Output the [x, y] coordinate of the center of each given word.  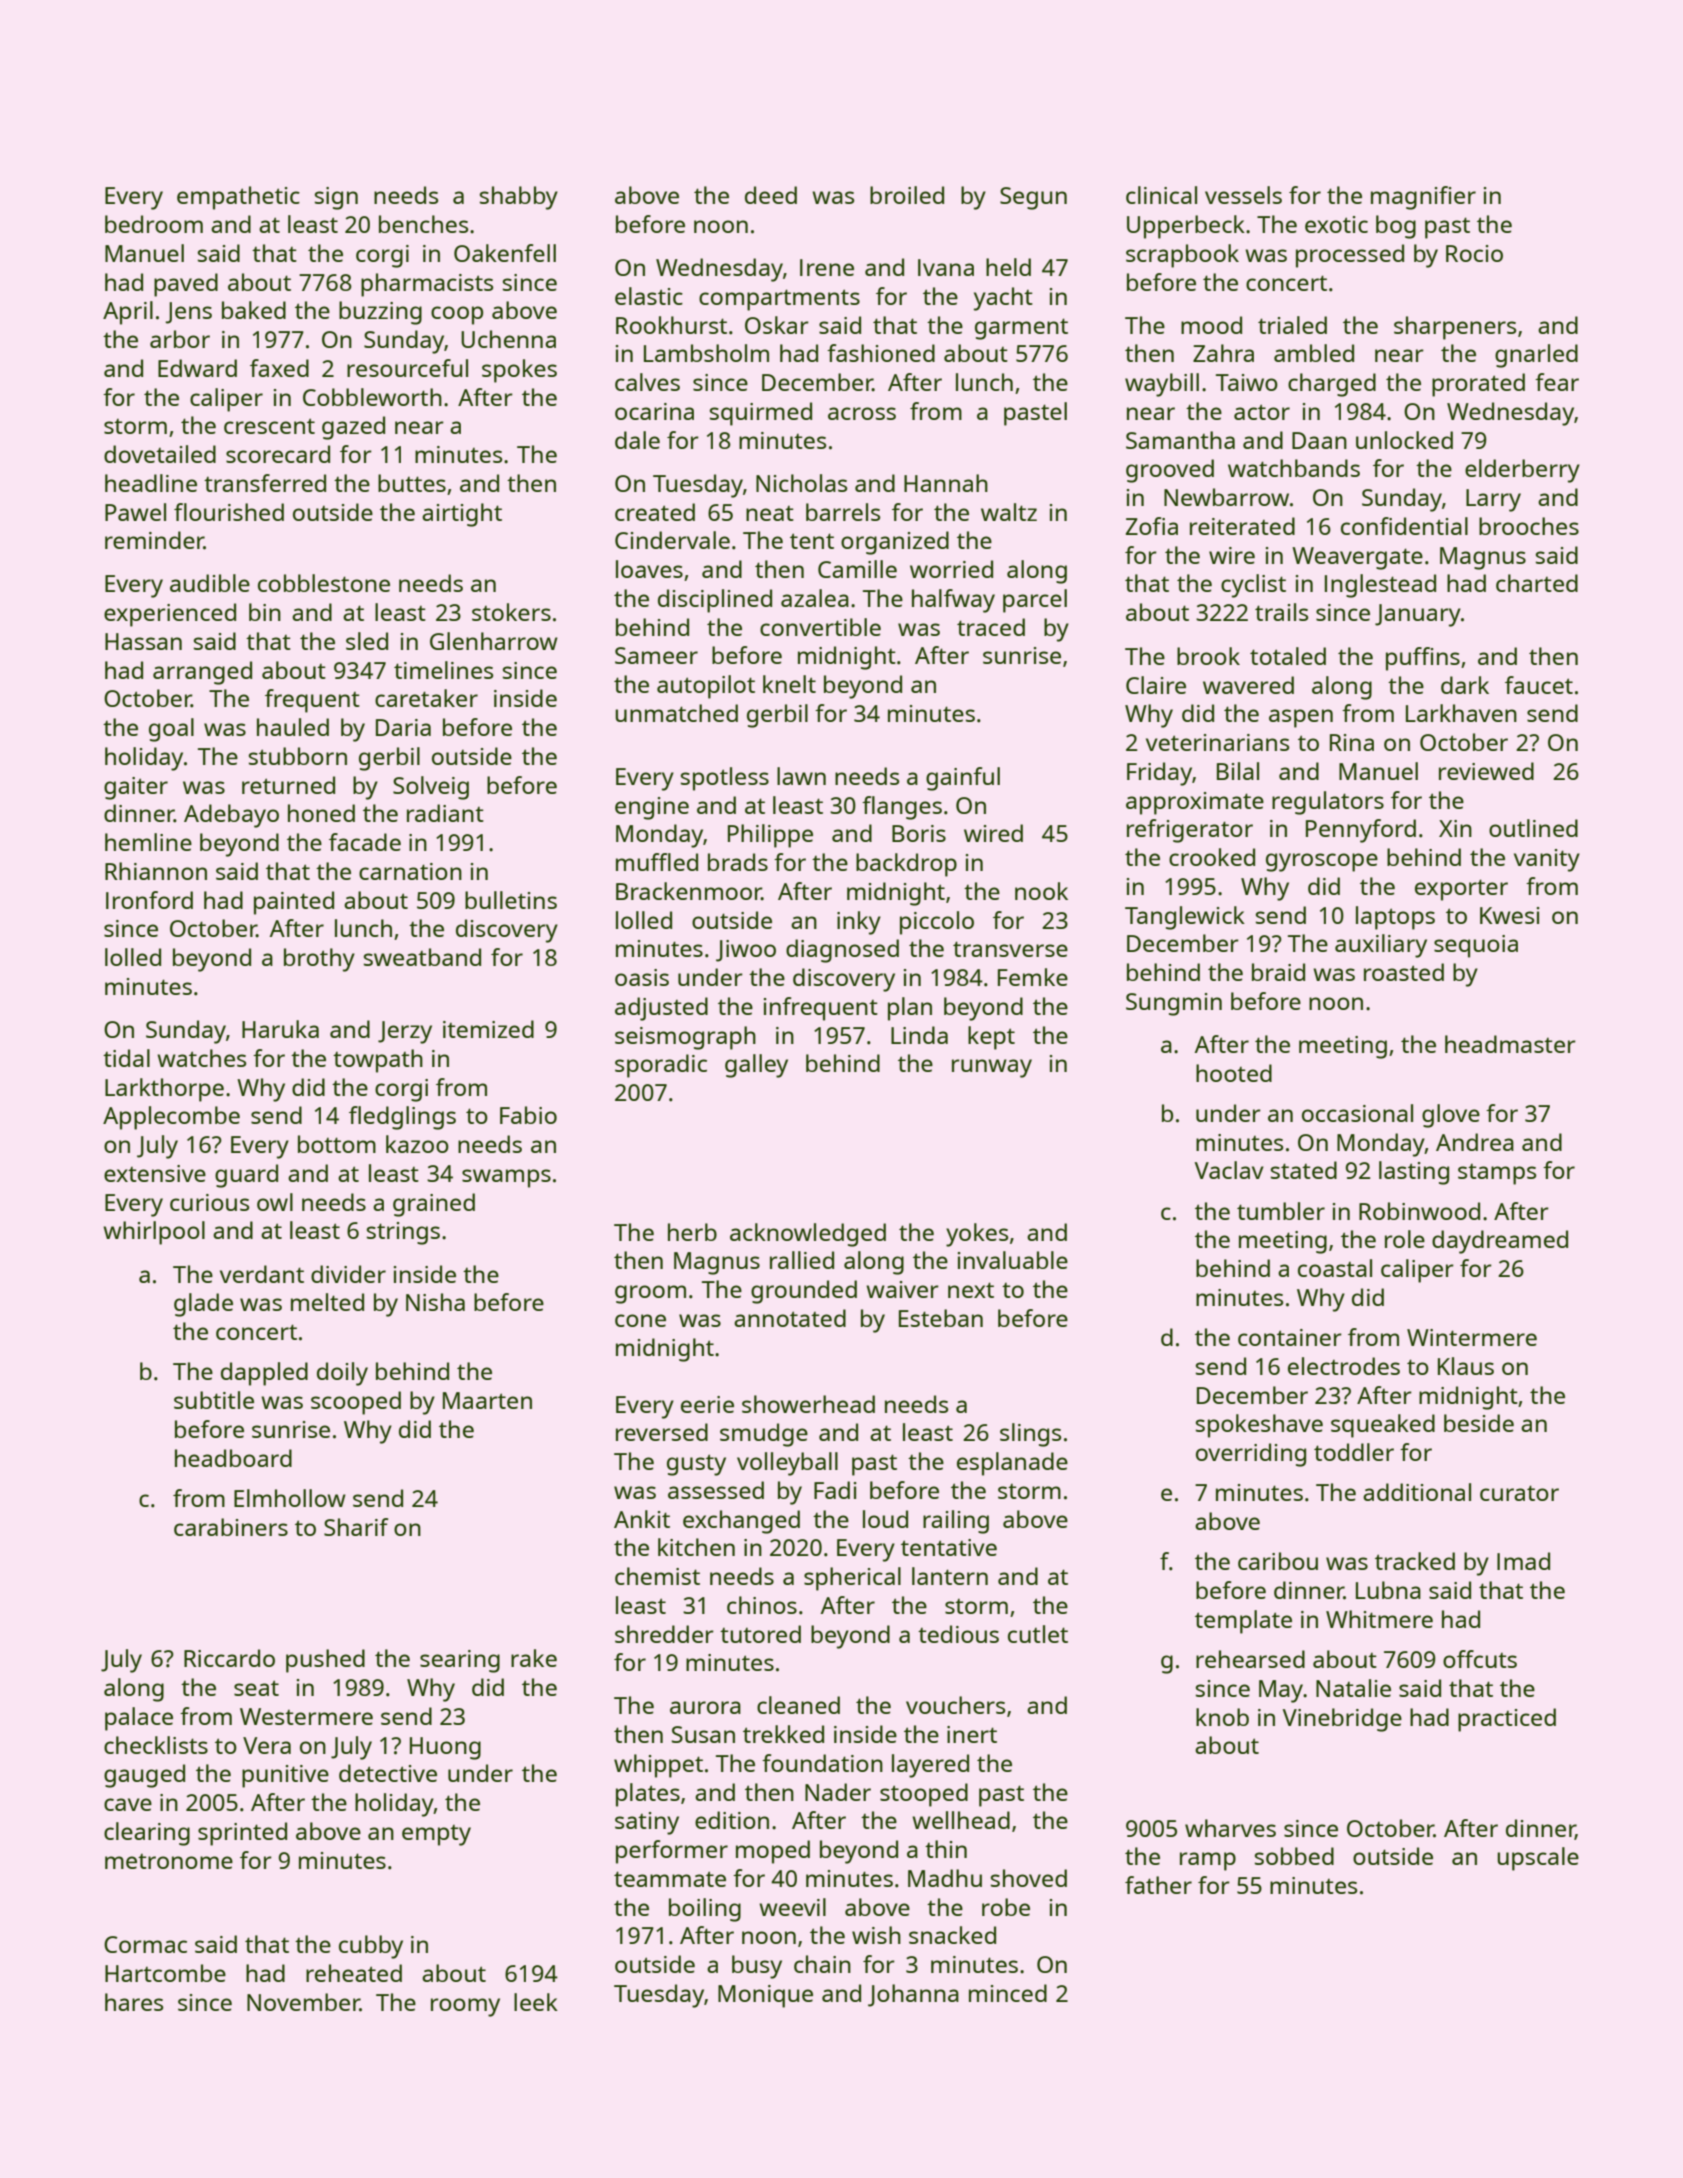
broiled [907, 195]
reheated [354, 1973]
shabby [519, 198]
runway [992, 1068]
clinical [1161, 195]
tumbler [1281, 1211]
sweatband [422, 957]
